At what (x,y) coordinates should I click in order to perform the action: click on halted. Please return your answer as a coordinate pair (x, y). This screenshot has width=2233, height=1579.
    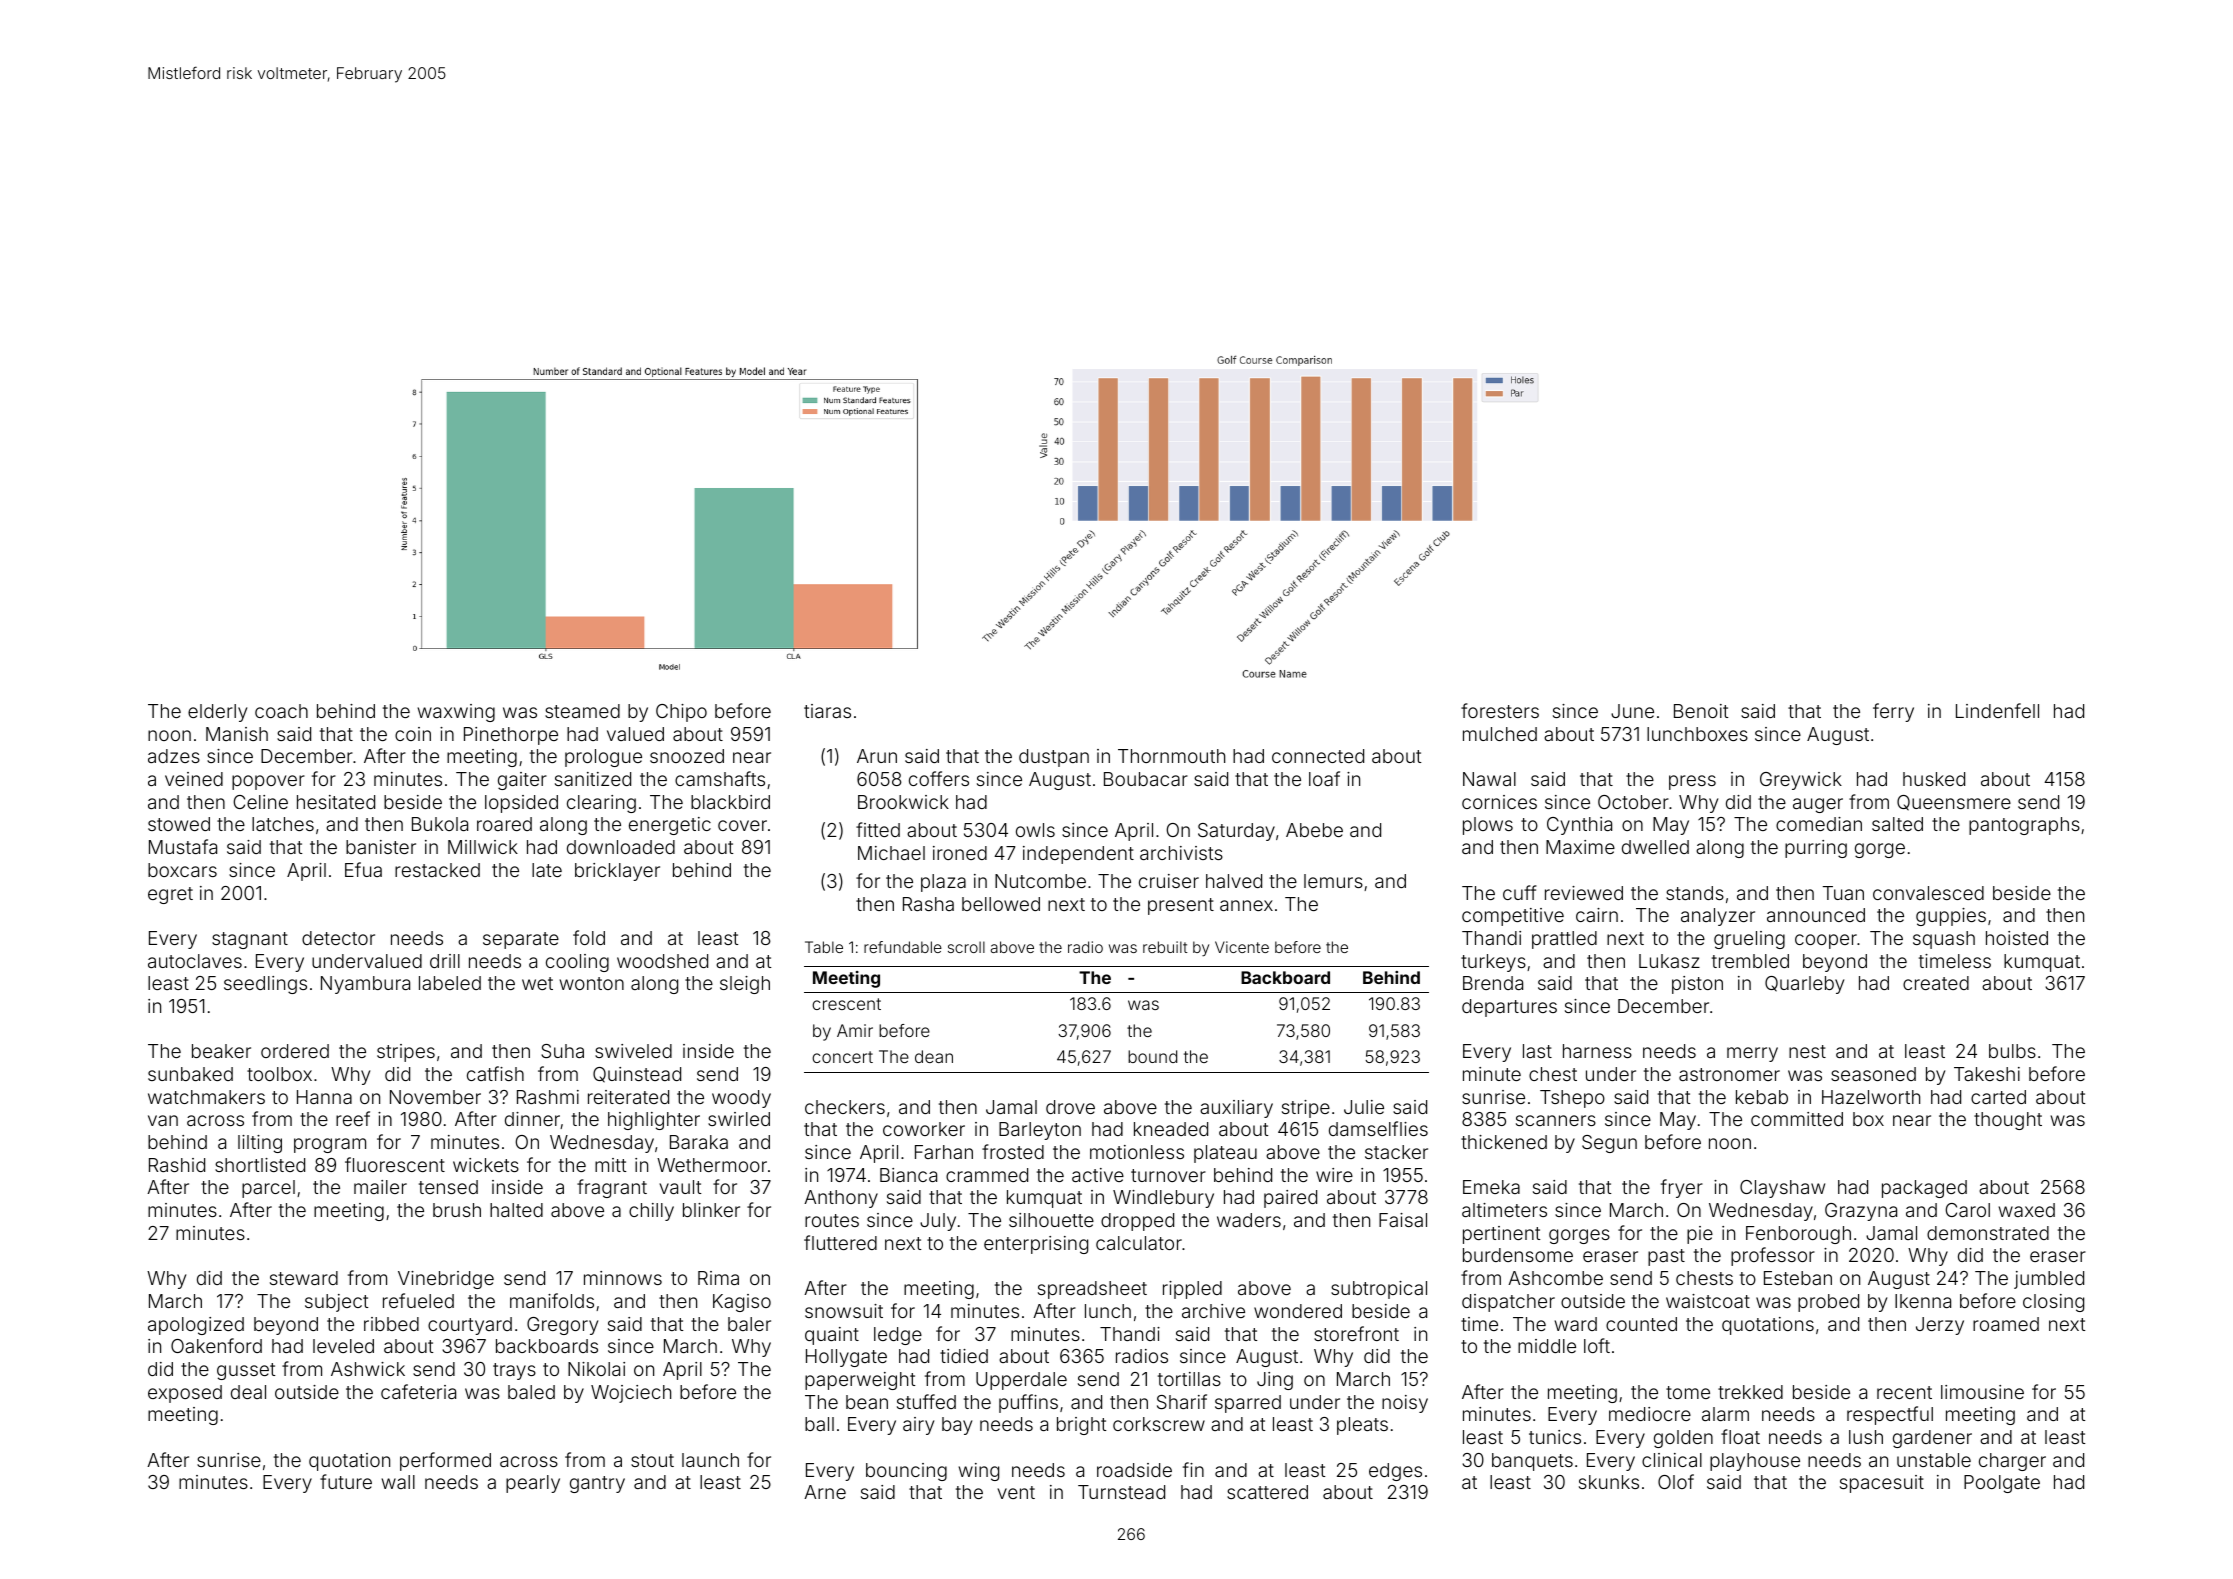
    Looking at the image, I should click on (516, 1210).
